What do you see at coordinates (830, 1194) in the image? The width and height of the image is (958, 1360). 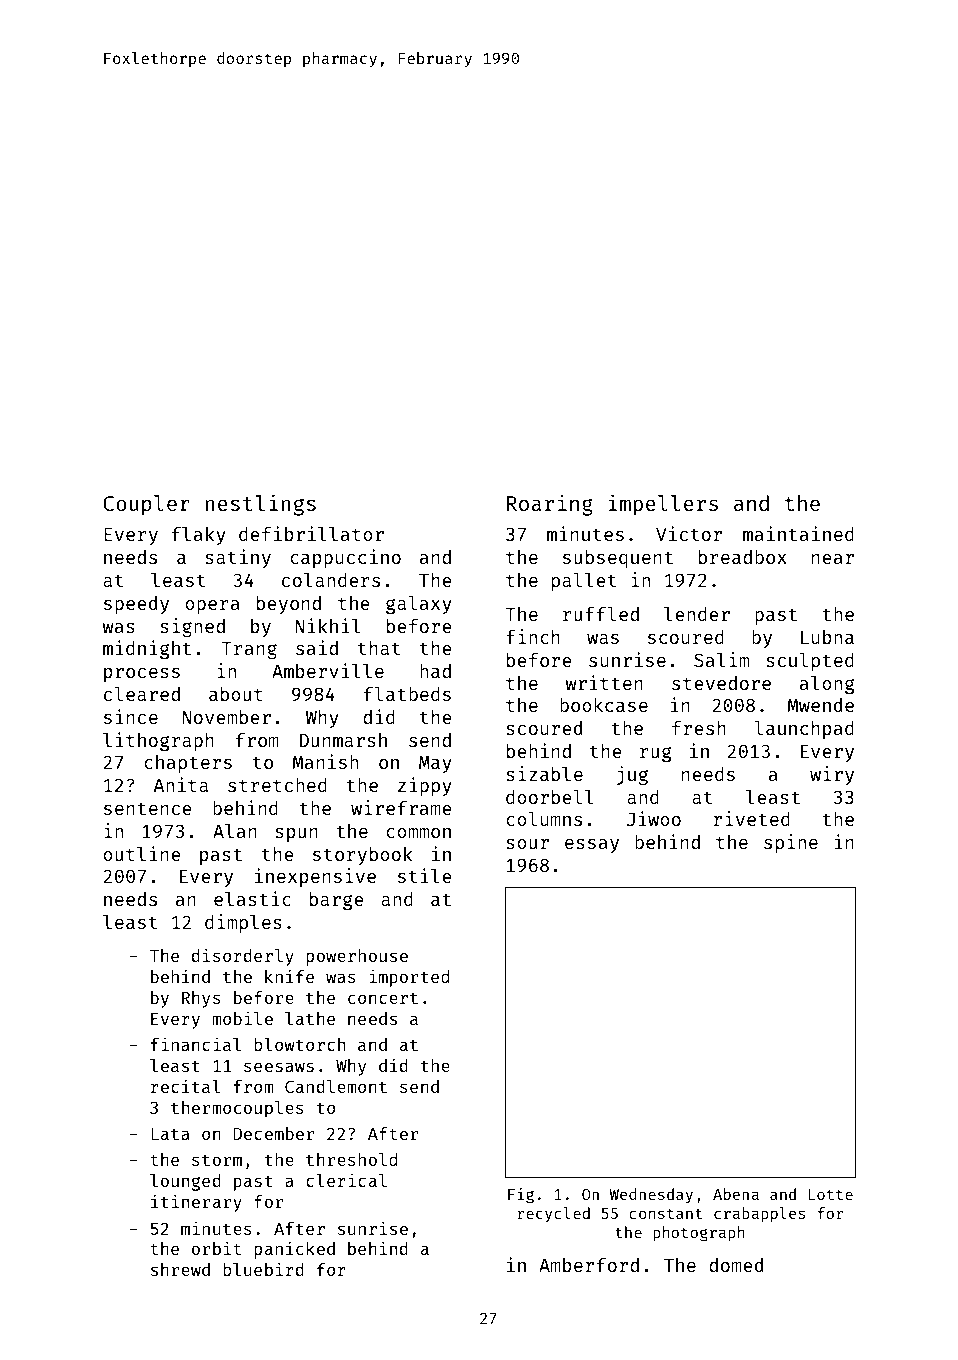 I see `Lotte` at bounding box center [830, 1194].
